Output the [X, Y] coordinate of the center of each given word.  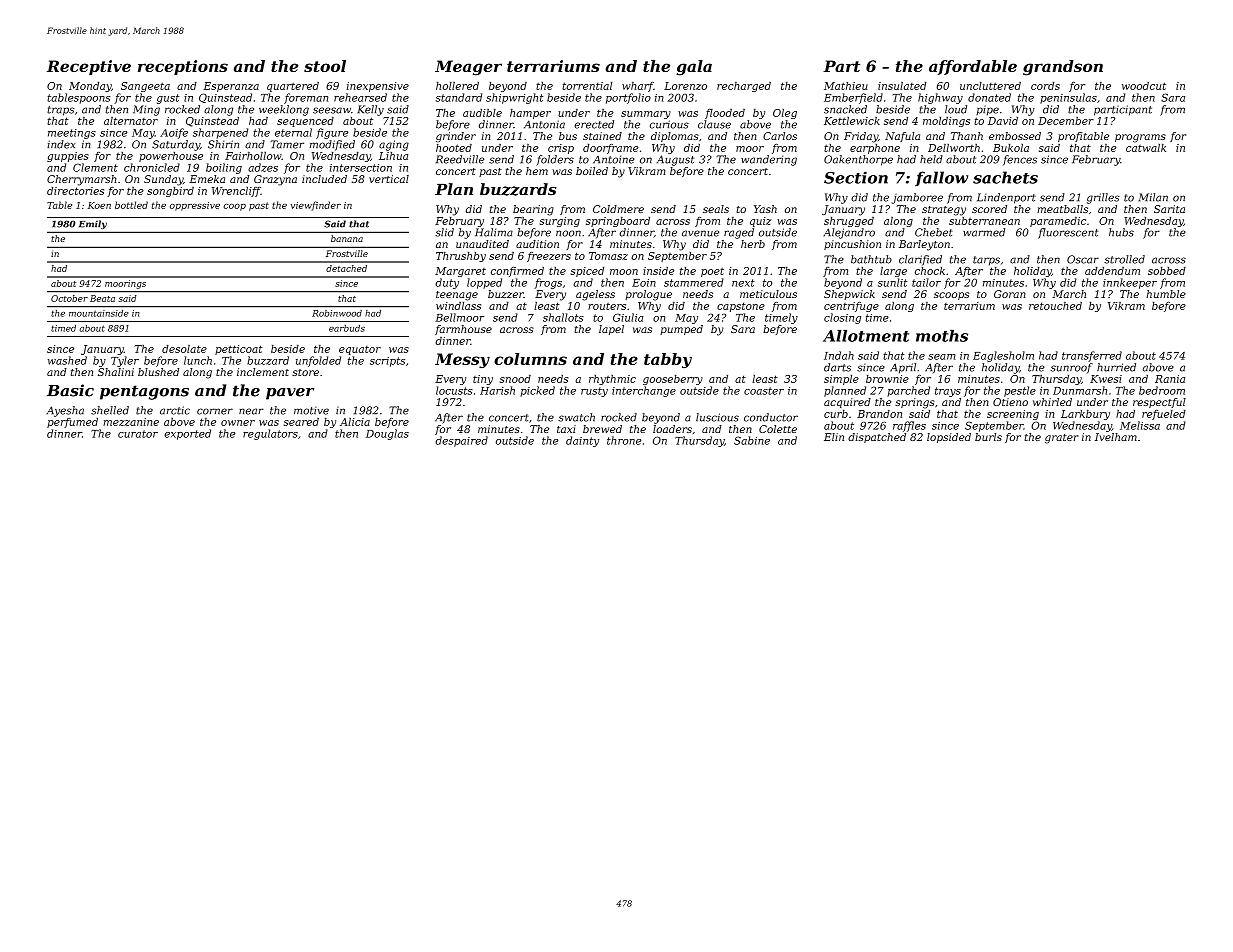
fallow [941, 179]
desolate [184, 349]
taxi [566, 429]
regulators [270, 434]
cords [1045, 86]
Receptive [89, 67]
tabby [668, 360]
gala [694, 68]
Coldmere [618, 209]
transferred [1092, 356]
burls [988, 437]
